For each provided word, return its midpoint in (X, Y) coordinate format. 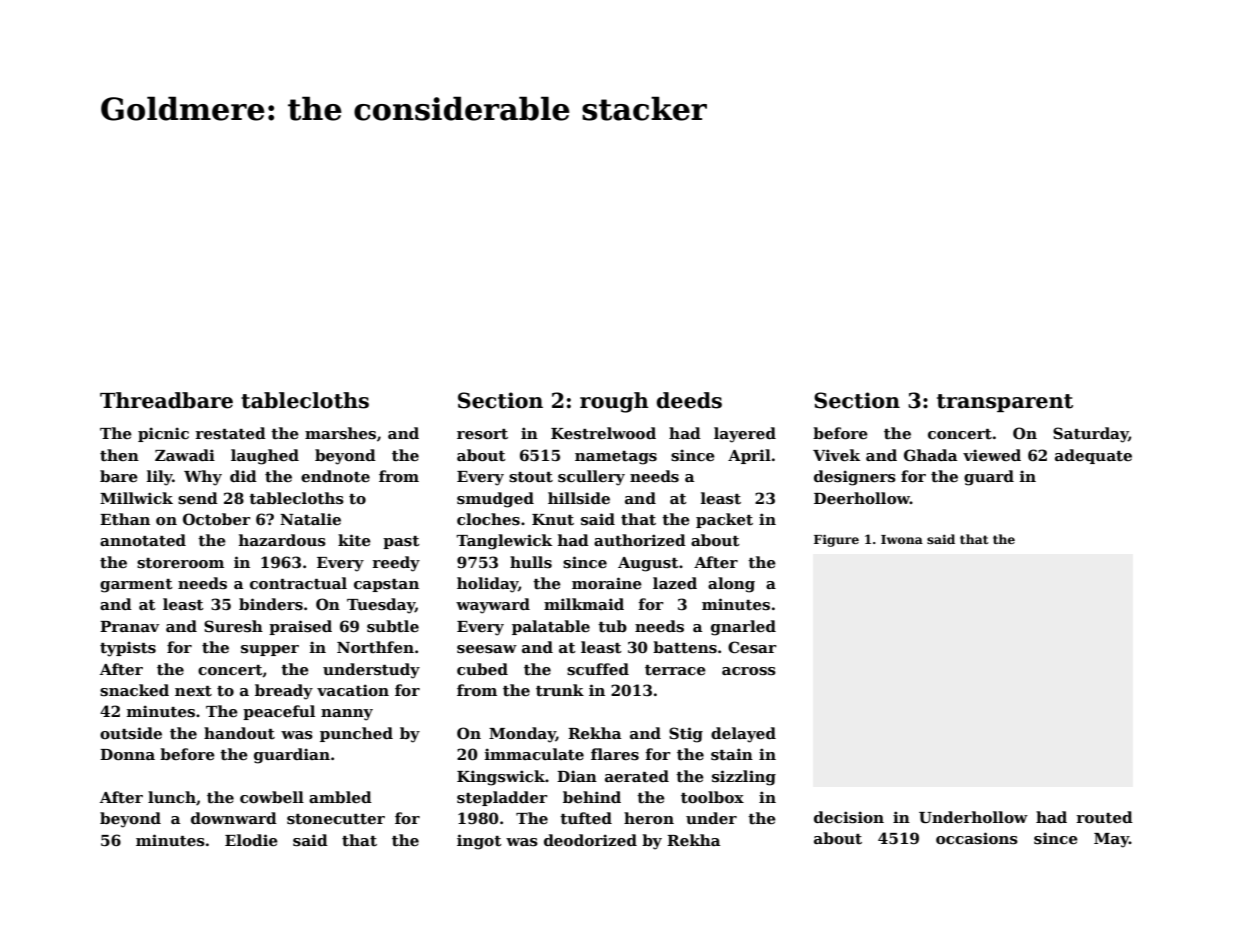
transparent (1005, 403)
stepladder (502, 798)
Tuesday (381, 606)
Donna (127, 754)
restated (230, 433)
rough (614, 402)
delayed (743, 735)
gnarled (743, 628)
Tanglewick (504, 542)
